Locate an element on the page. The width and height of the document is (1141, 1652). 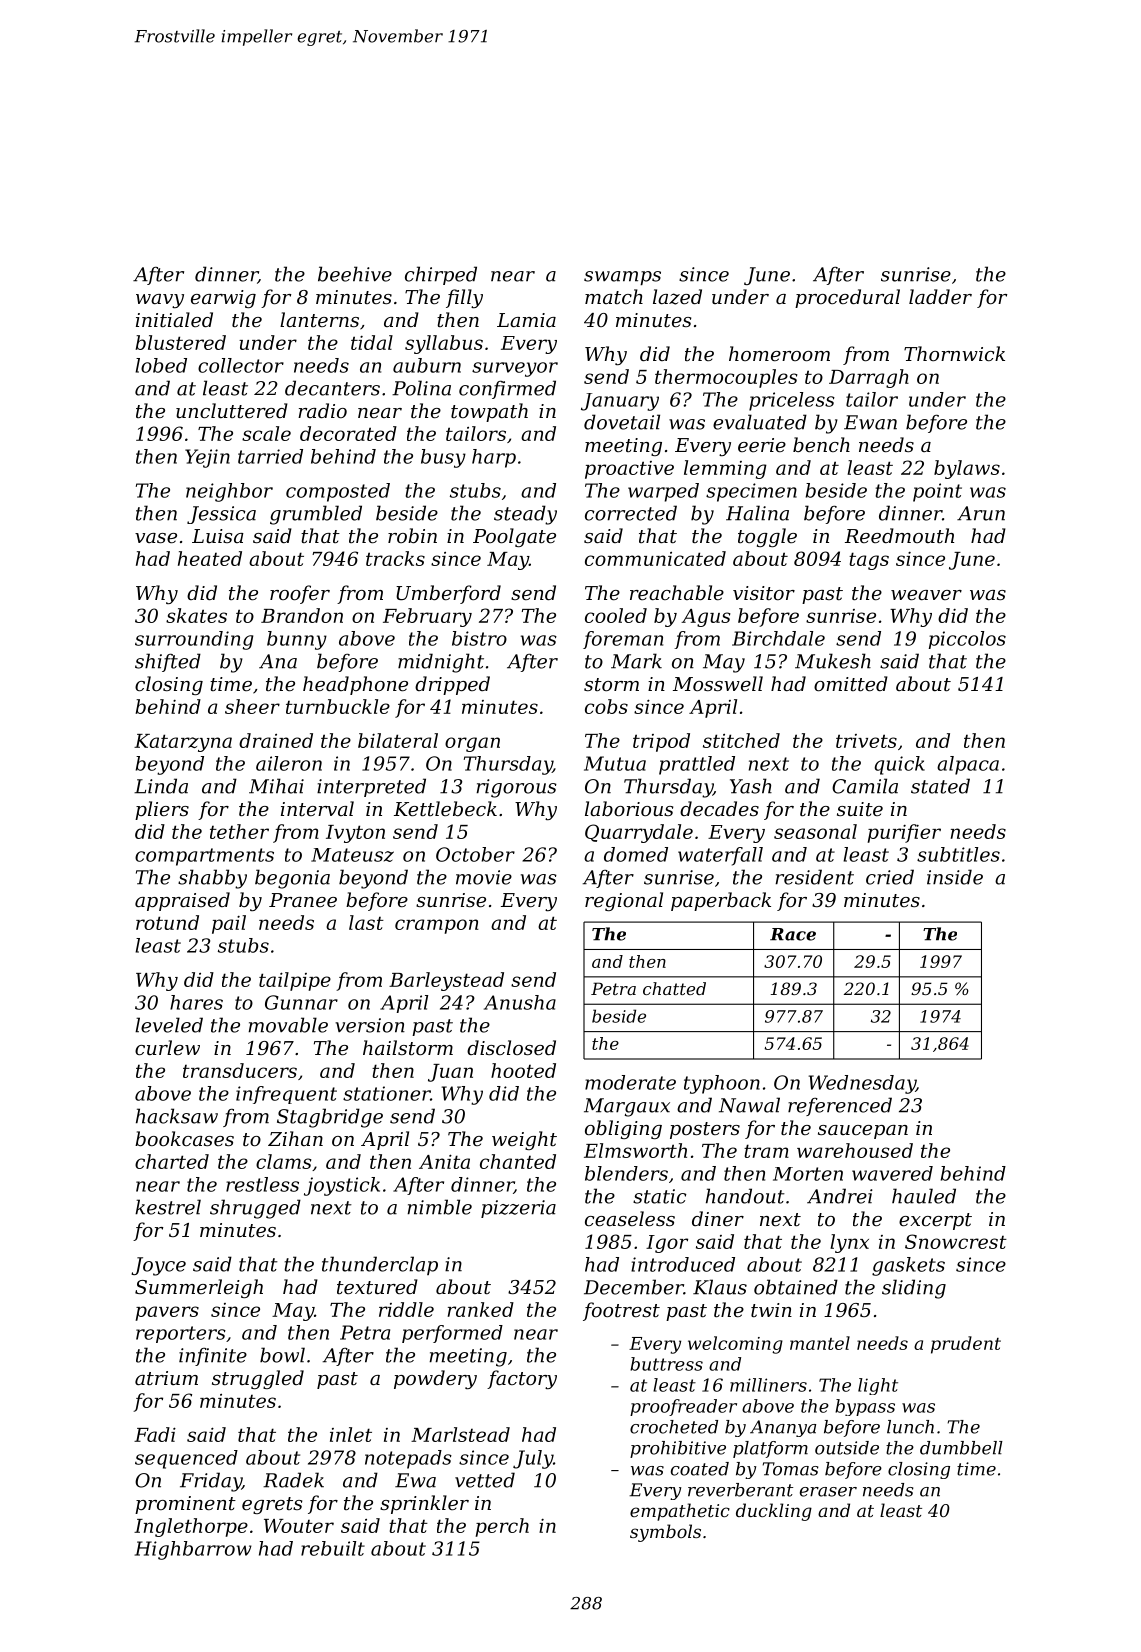
dovetail is located at coordinates (622, 422).
